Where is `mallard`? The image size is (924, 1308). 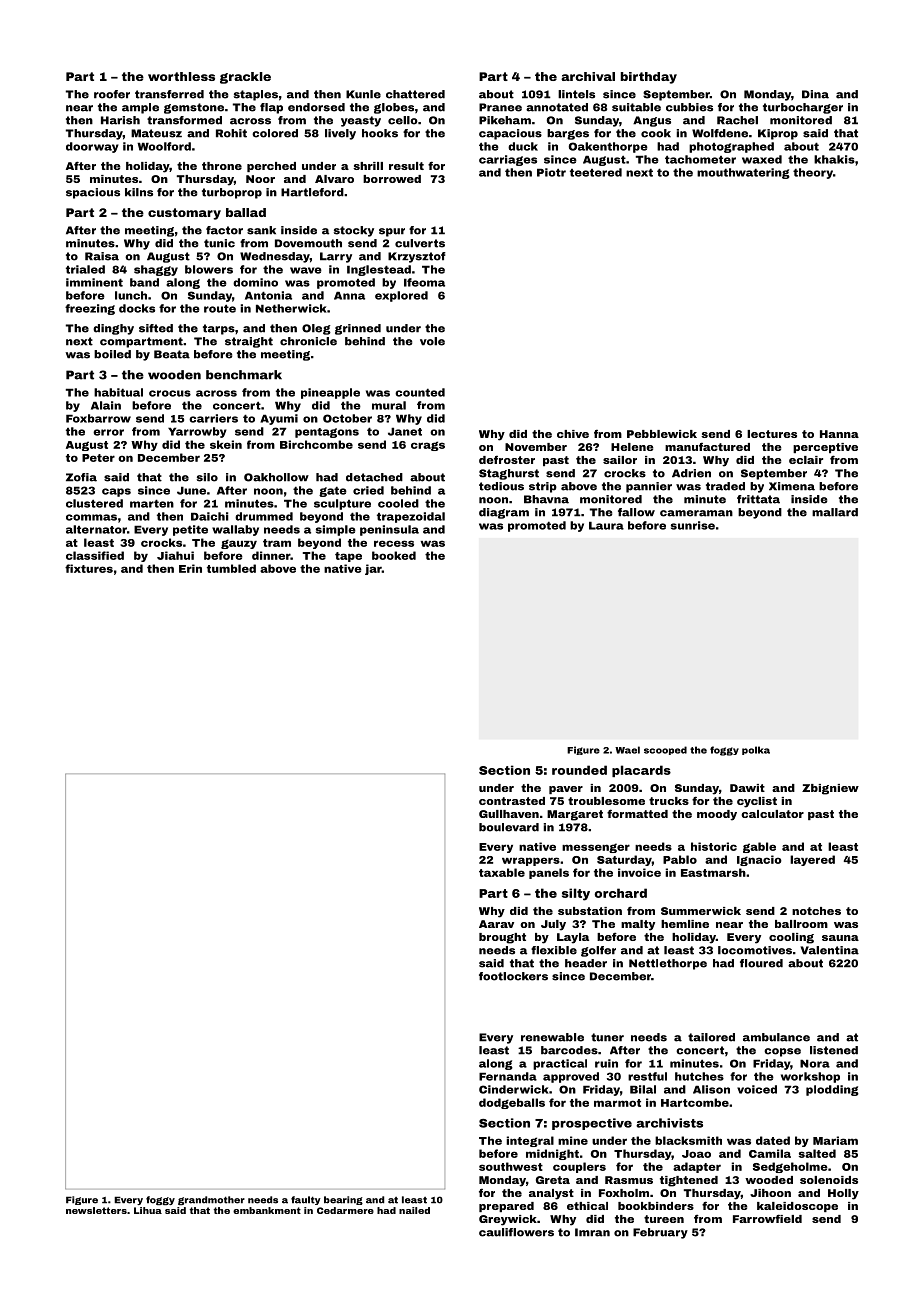
mallard is located at coordinates (835, 512).
